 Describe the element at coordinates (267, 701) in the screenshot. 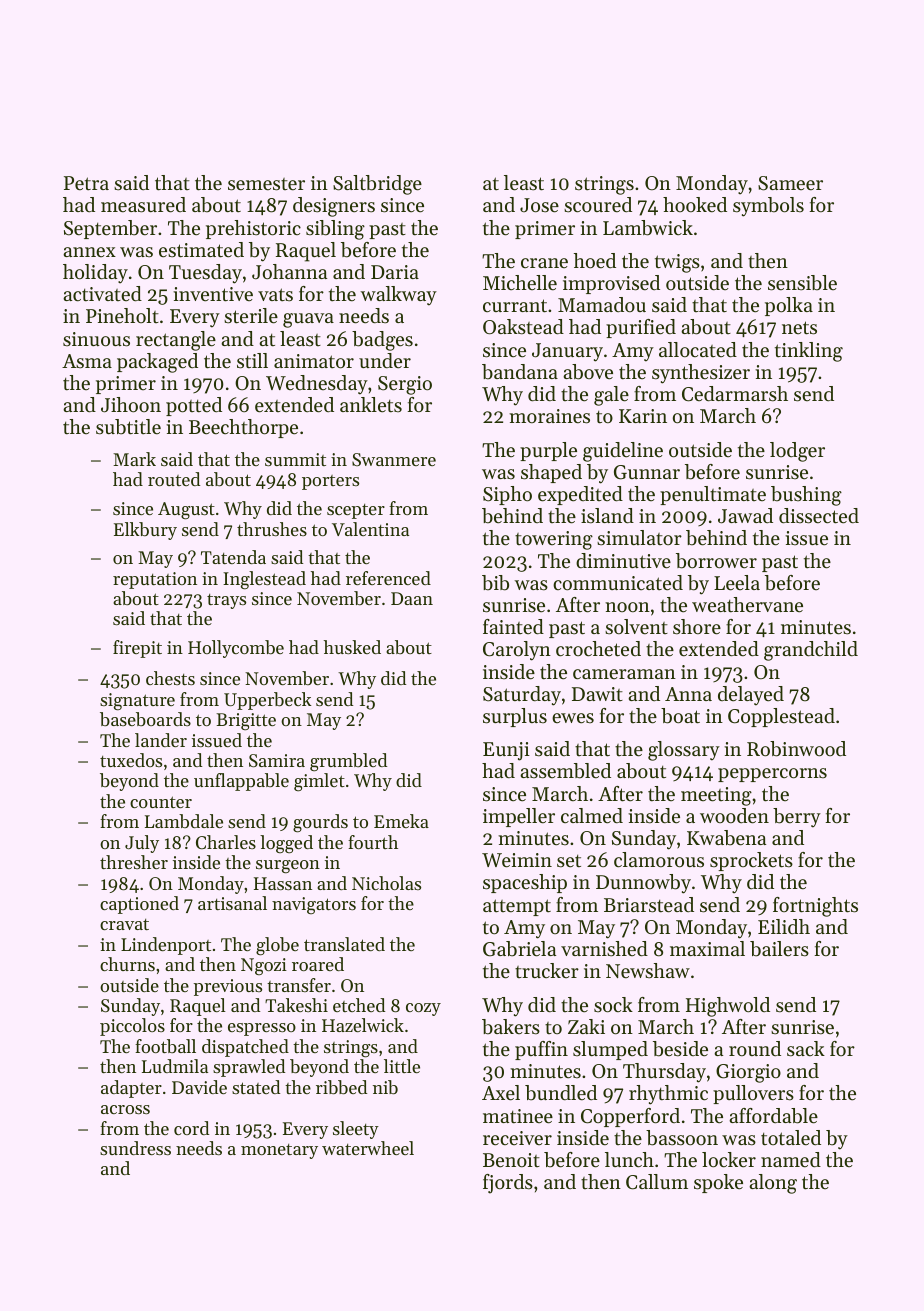

I see `Upperbeck` at that location.
